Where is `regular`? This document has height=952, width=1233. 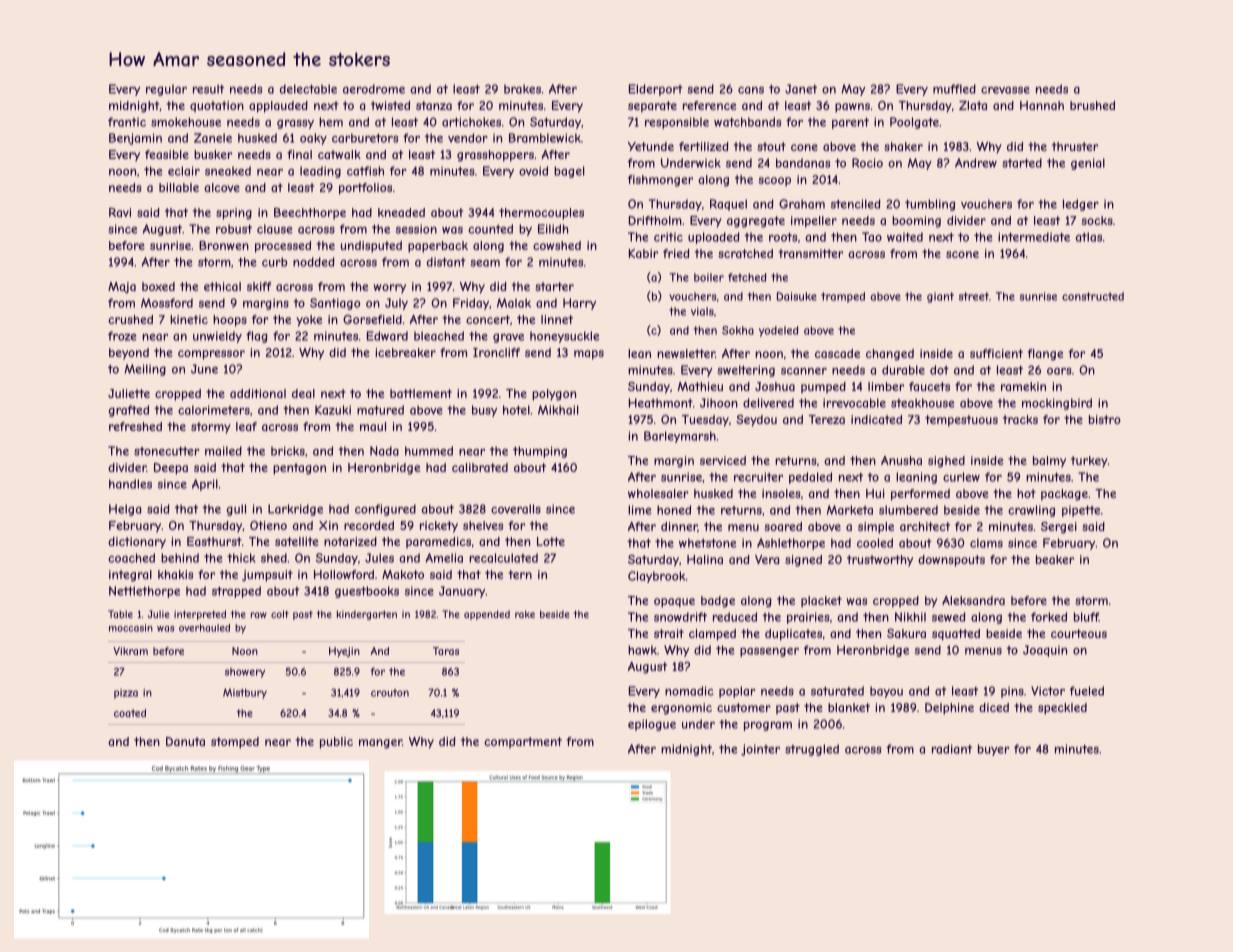 regular is located at coordinates (166, 90).
